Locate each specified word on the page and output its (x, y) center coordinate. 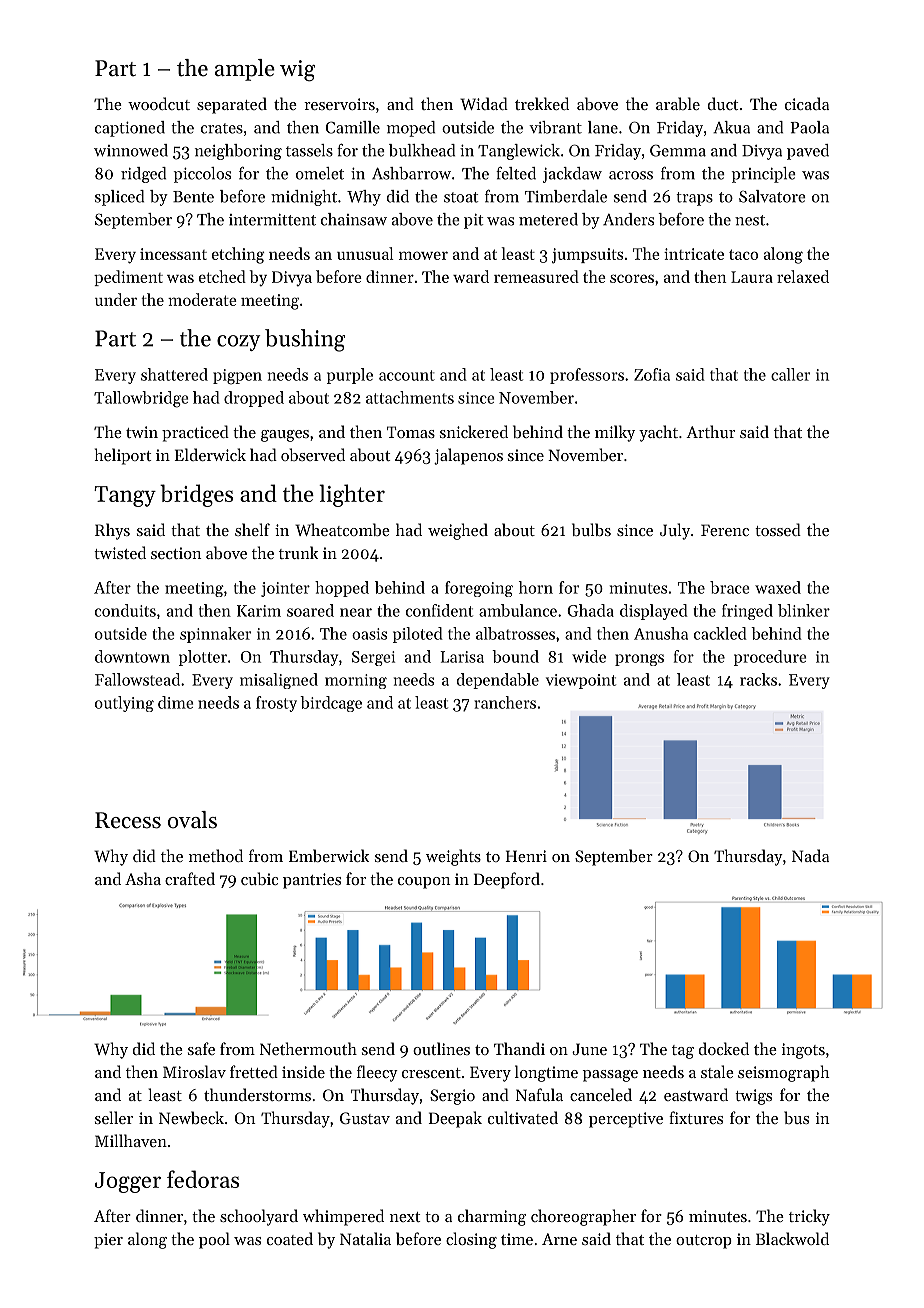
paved (808, 152)
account (407, 375)
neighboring (238, 152)
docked (724, 1048)
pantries (312, 881)
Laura (752, 277)
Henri (526, 856)
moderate (202, 299)
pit (473, 221)
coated (290, 1238)
